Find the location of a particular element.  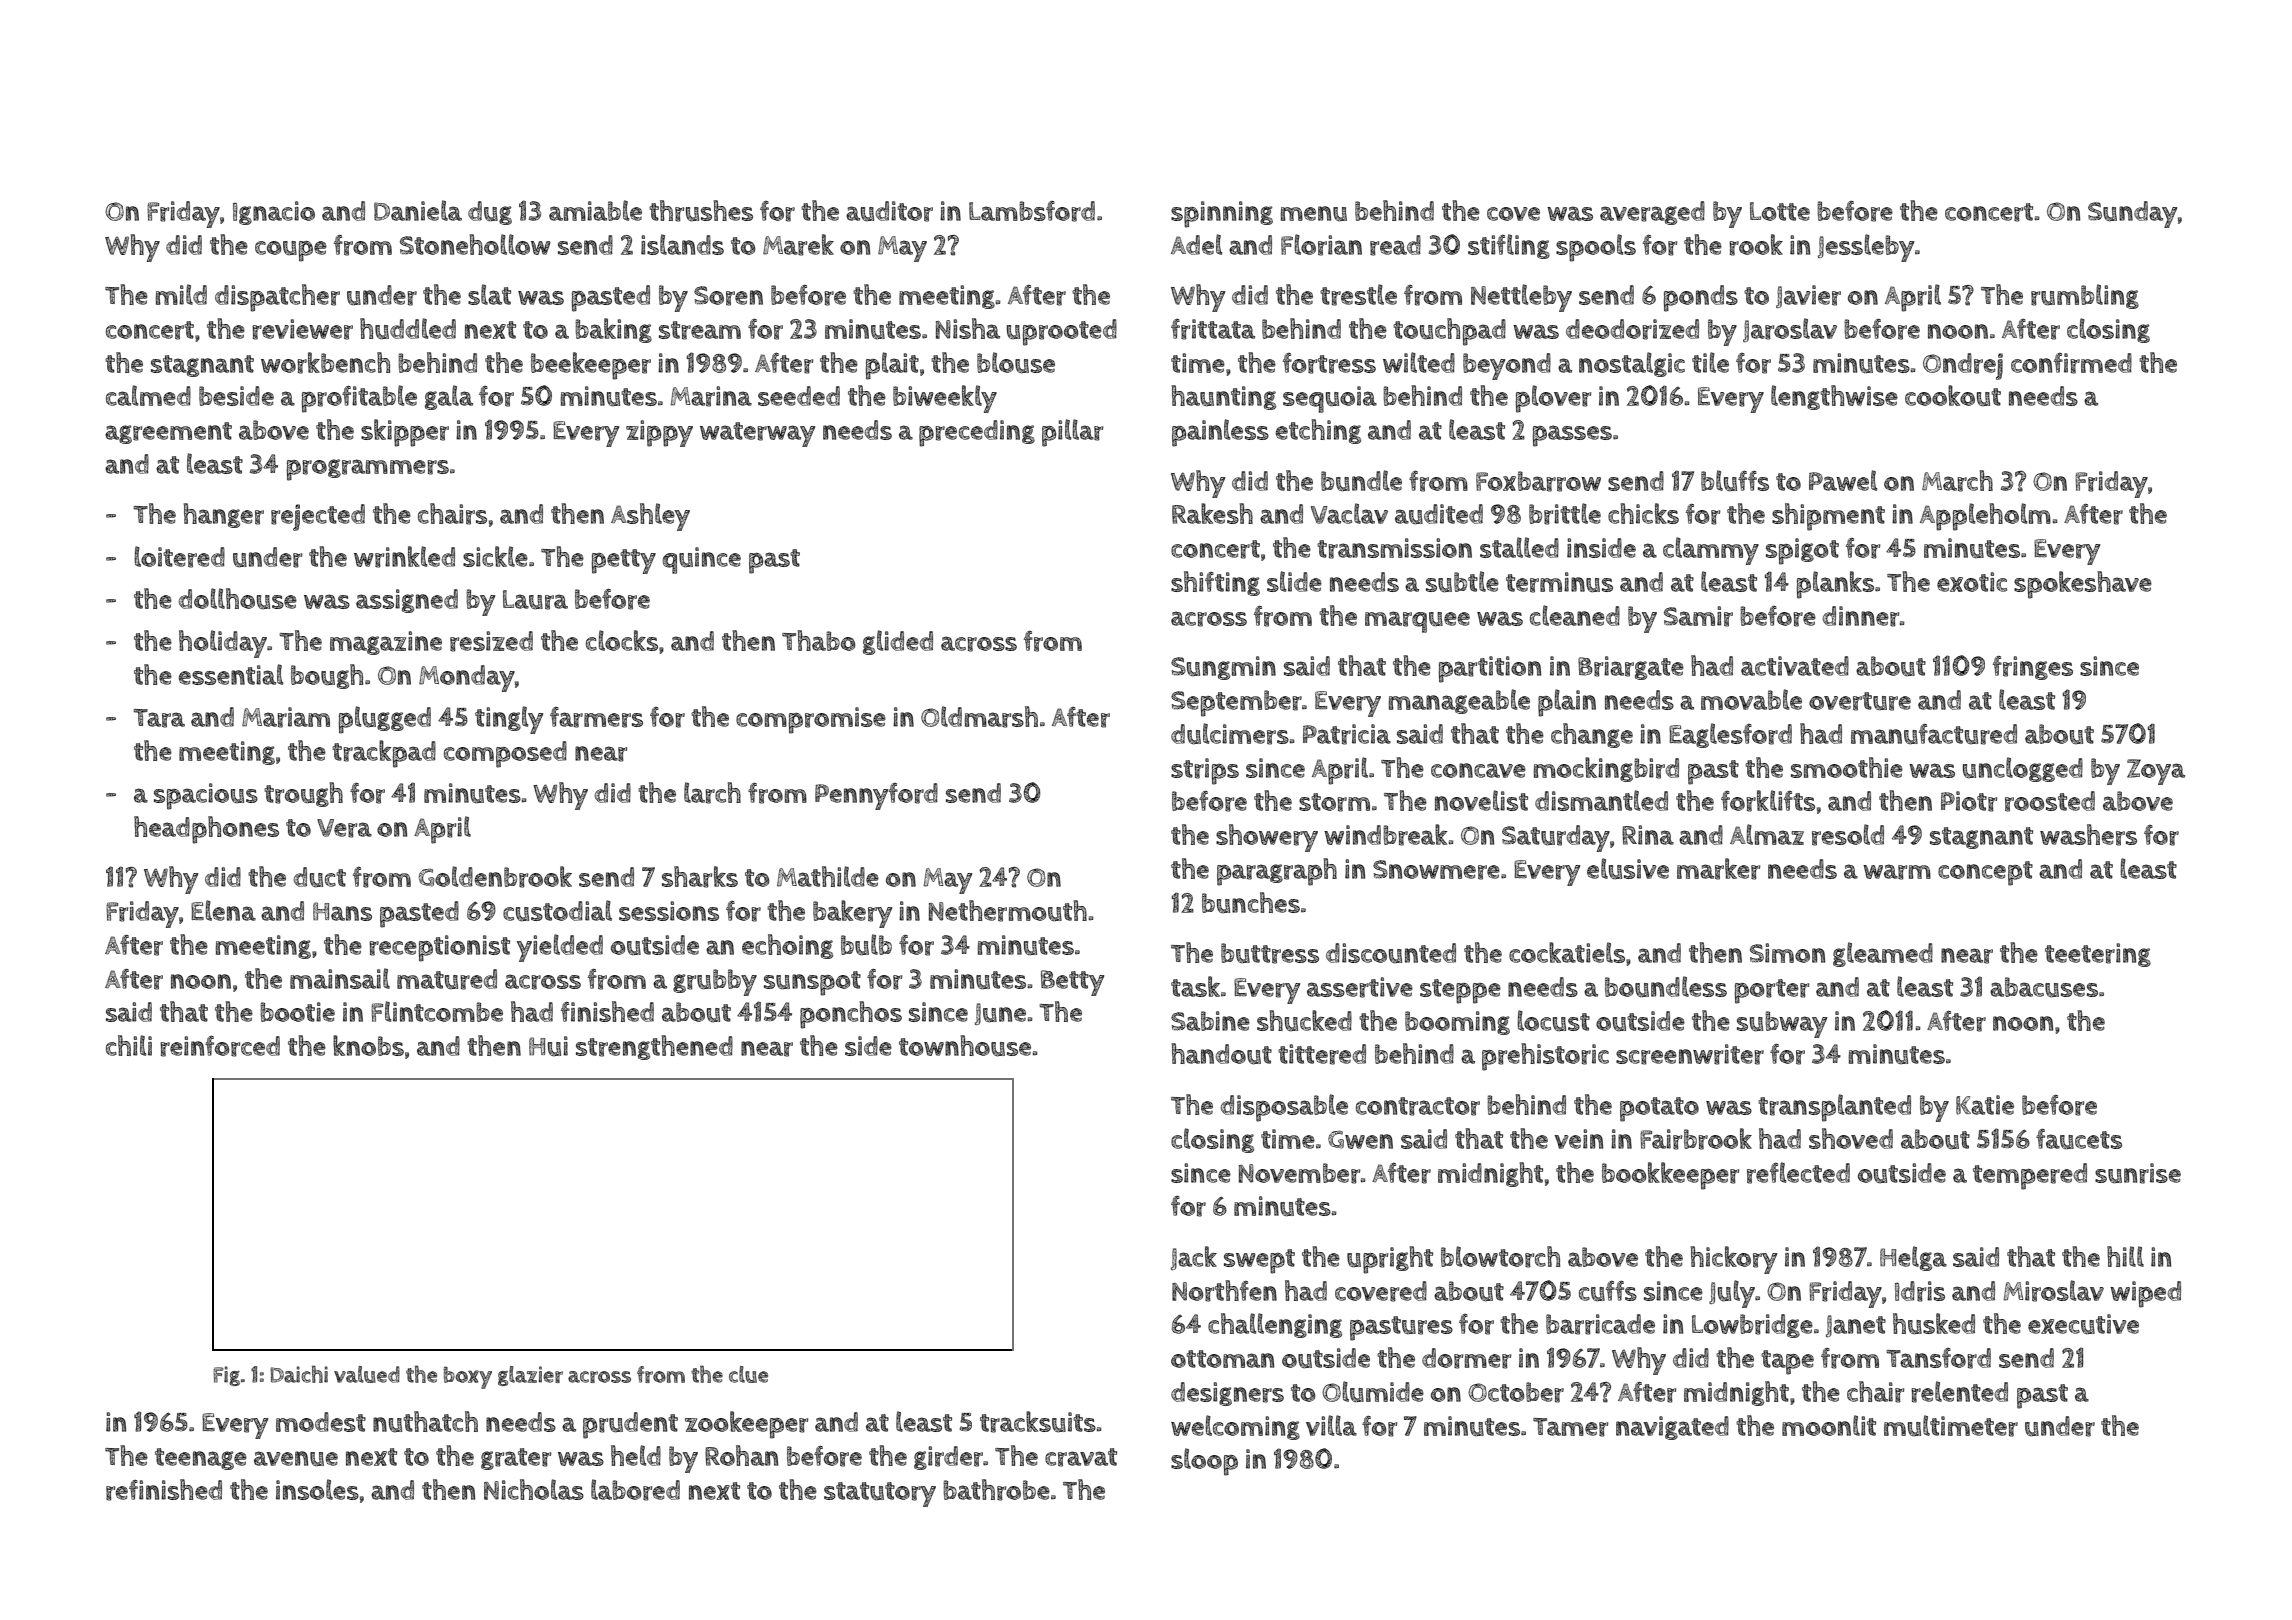

June is located at coordinates (1000, 1014).
